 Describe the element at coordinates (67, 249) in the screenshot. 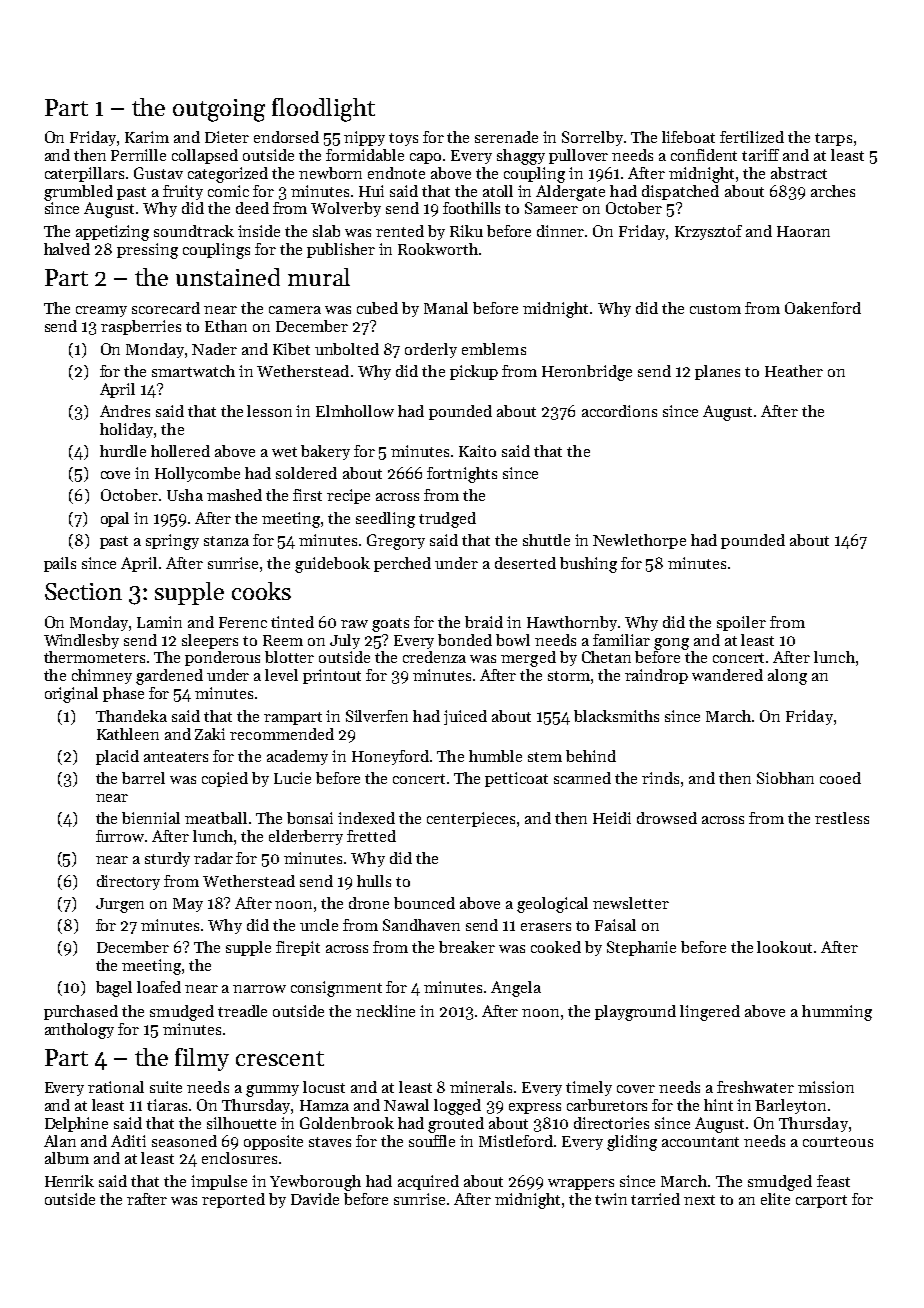

I see `halved` at that location.
